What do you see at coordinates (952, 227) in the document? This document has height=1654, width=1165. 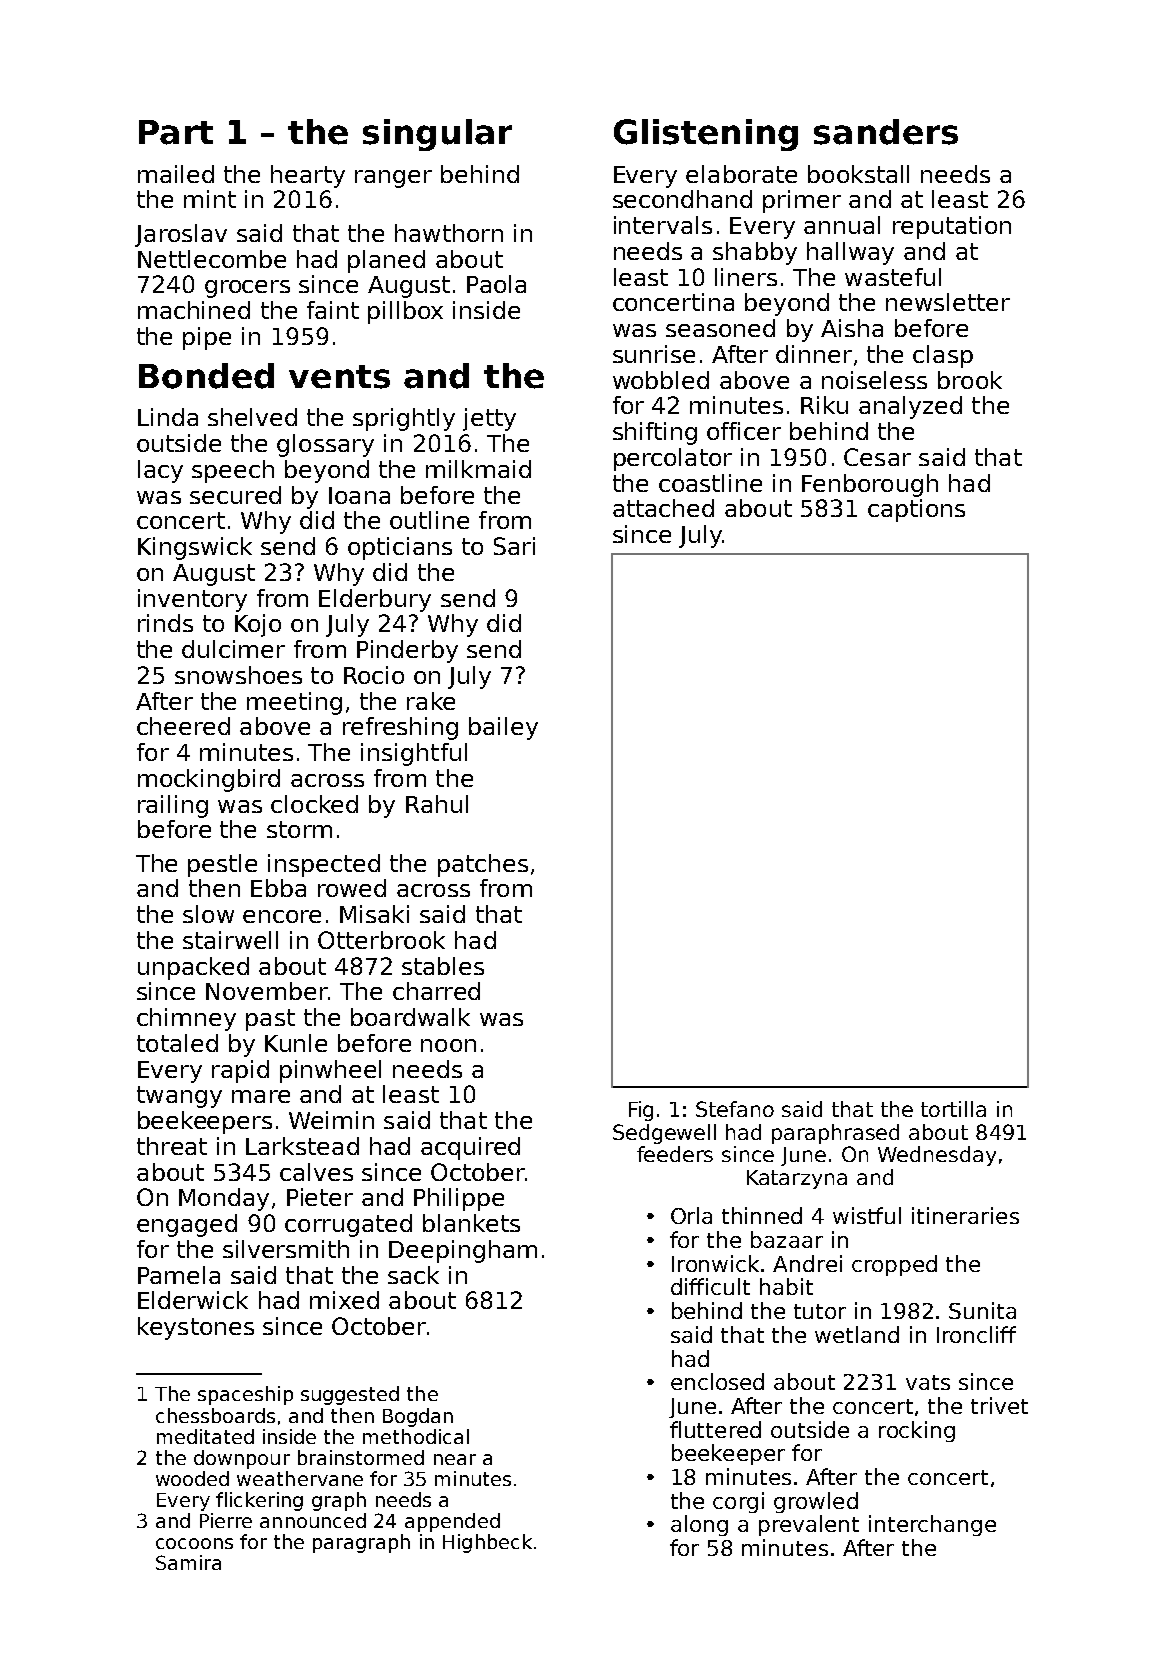 I see `reputation` at bounding box center [952, 227].
